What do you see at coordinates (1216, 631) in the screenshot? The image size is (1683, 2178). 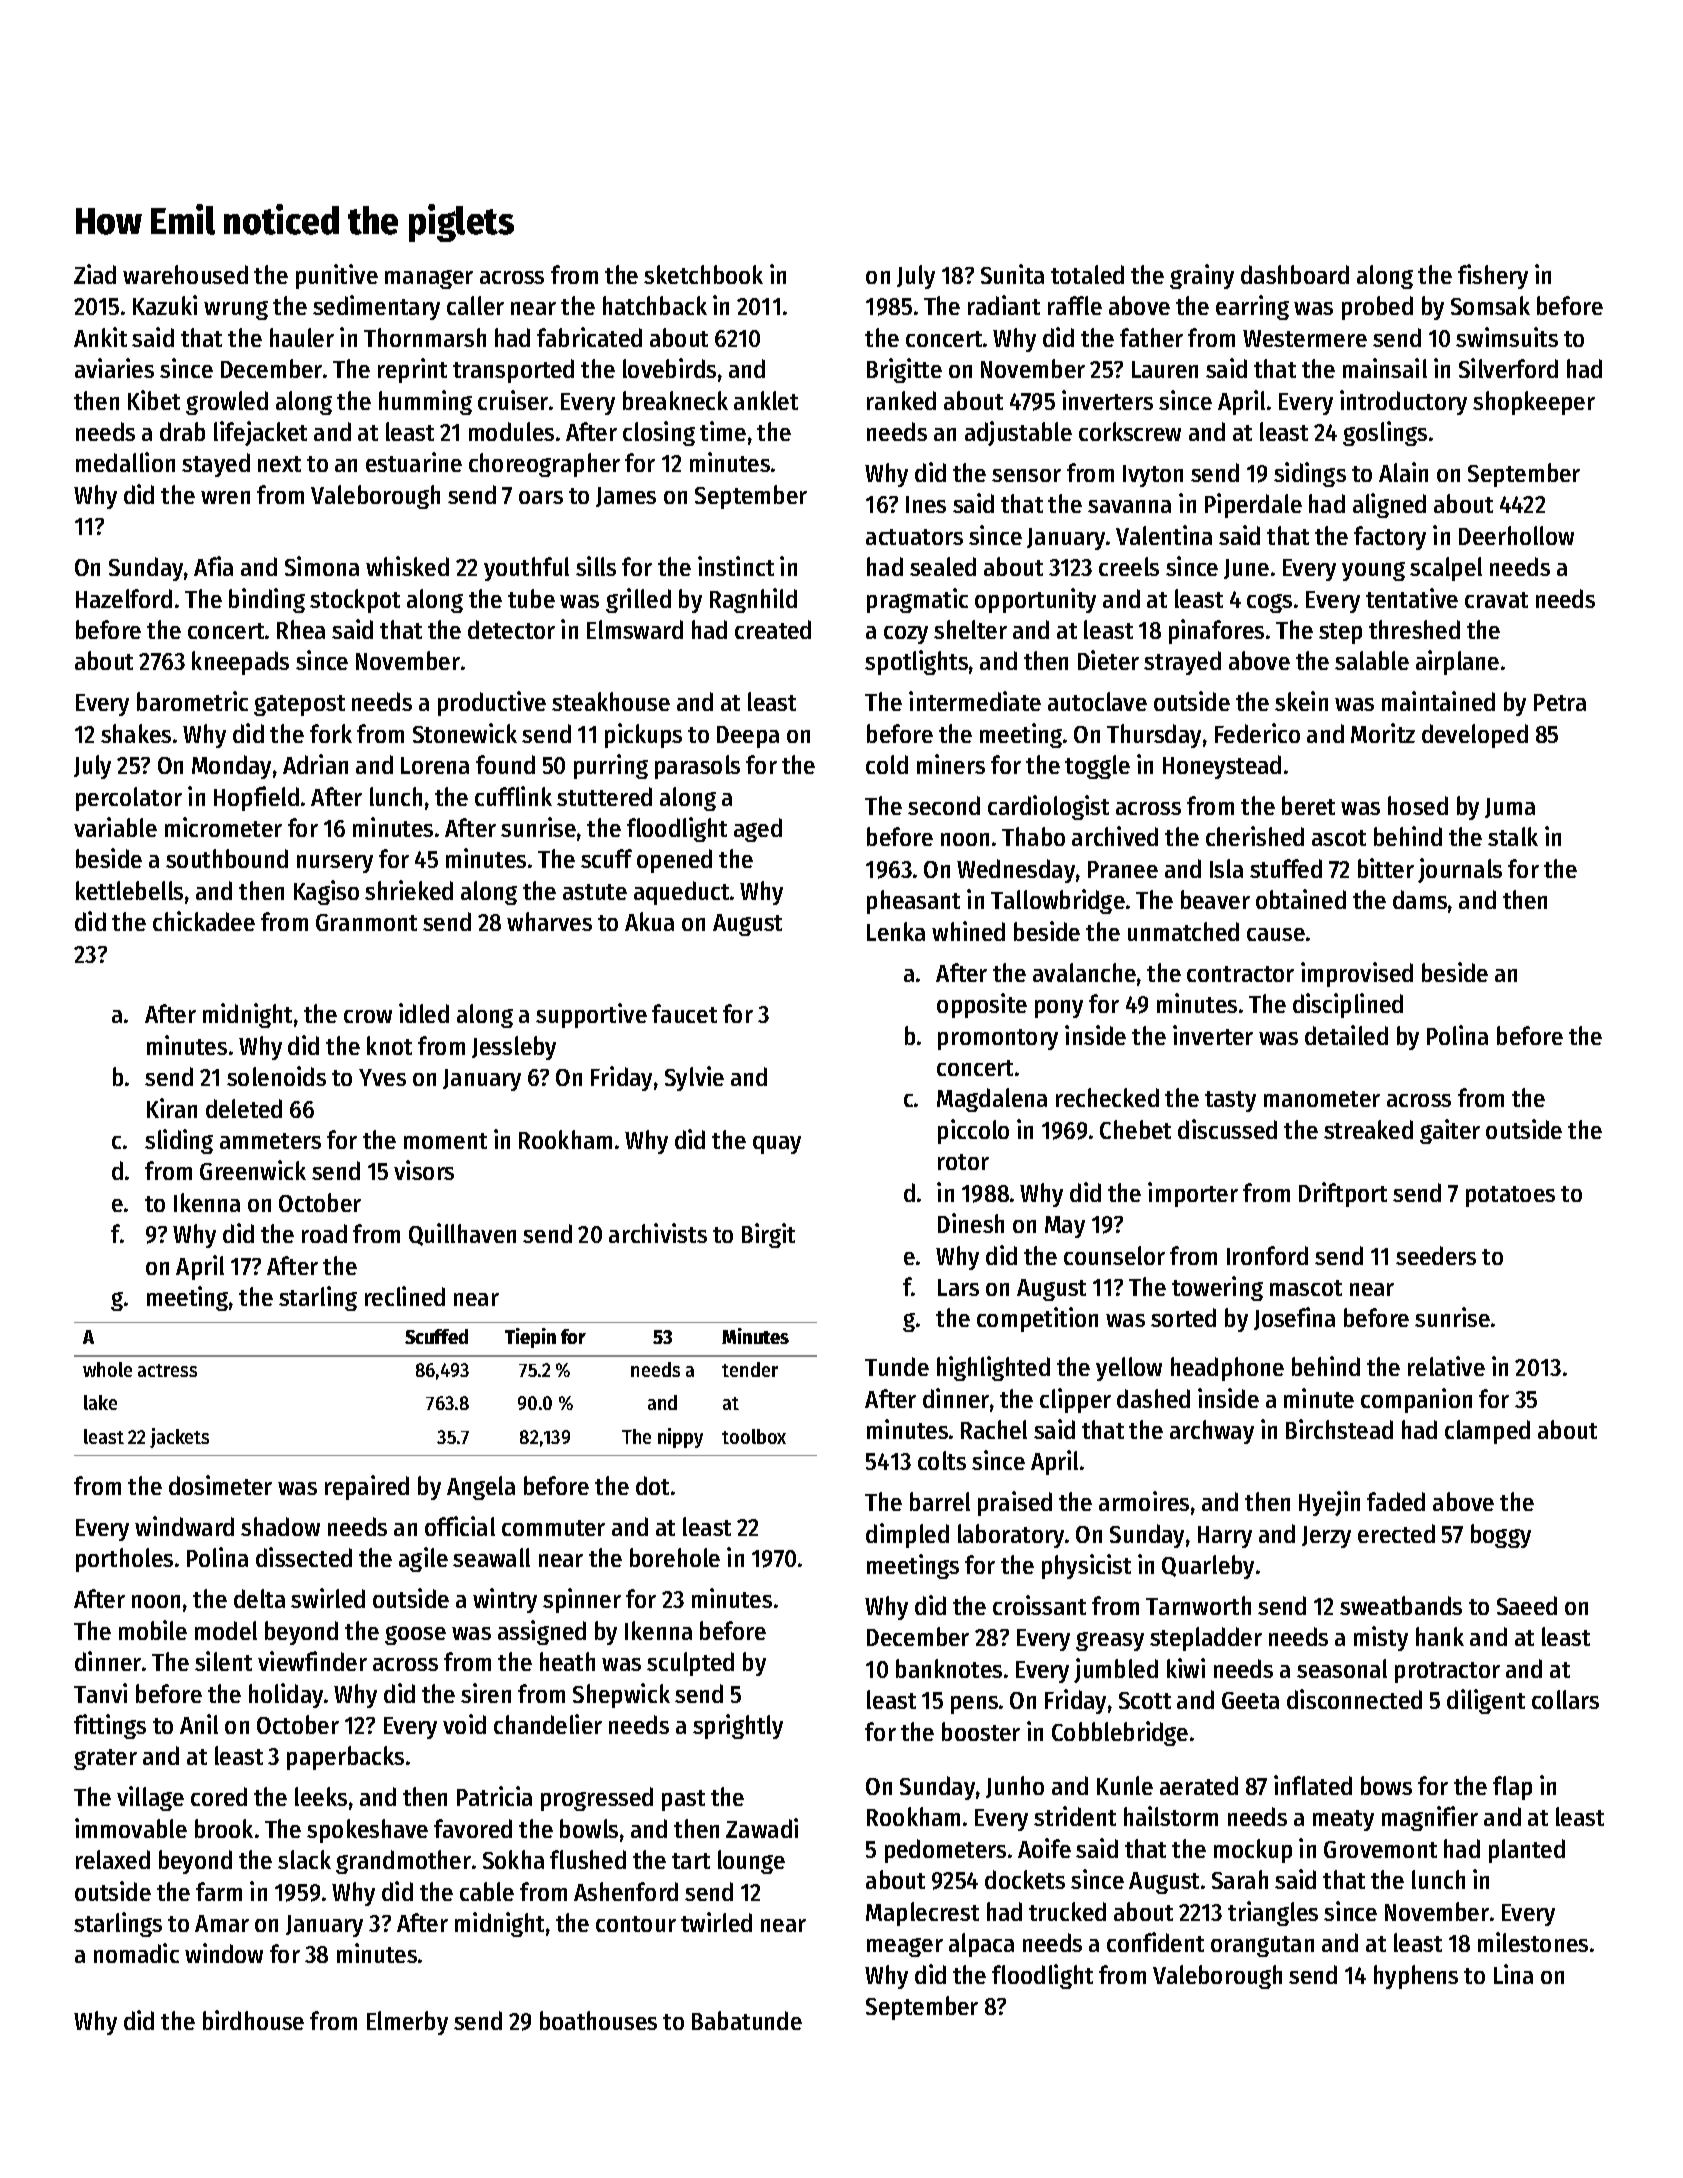 I see `pinafores` at bounding box center [1216, 631].
